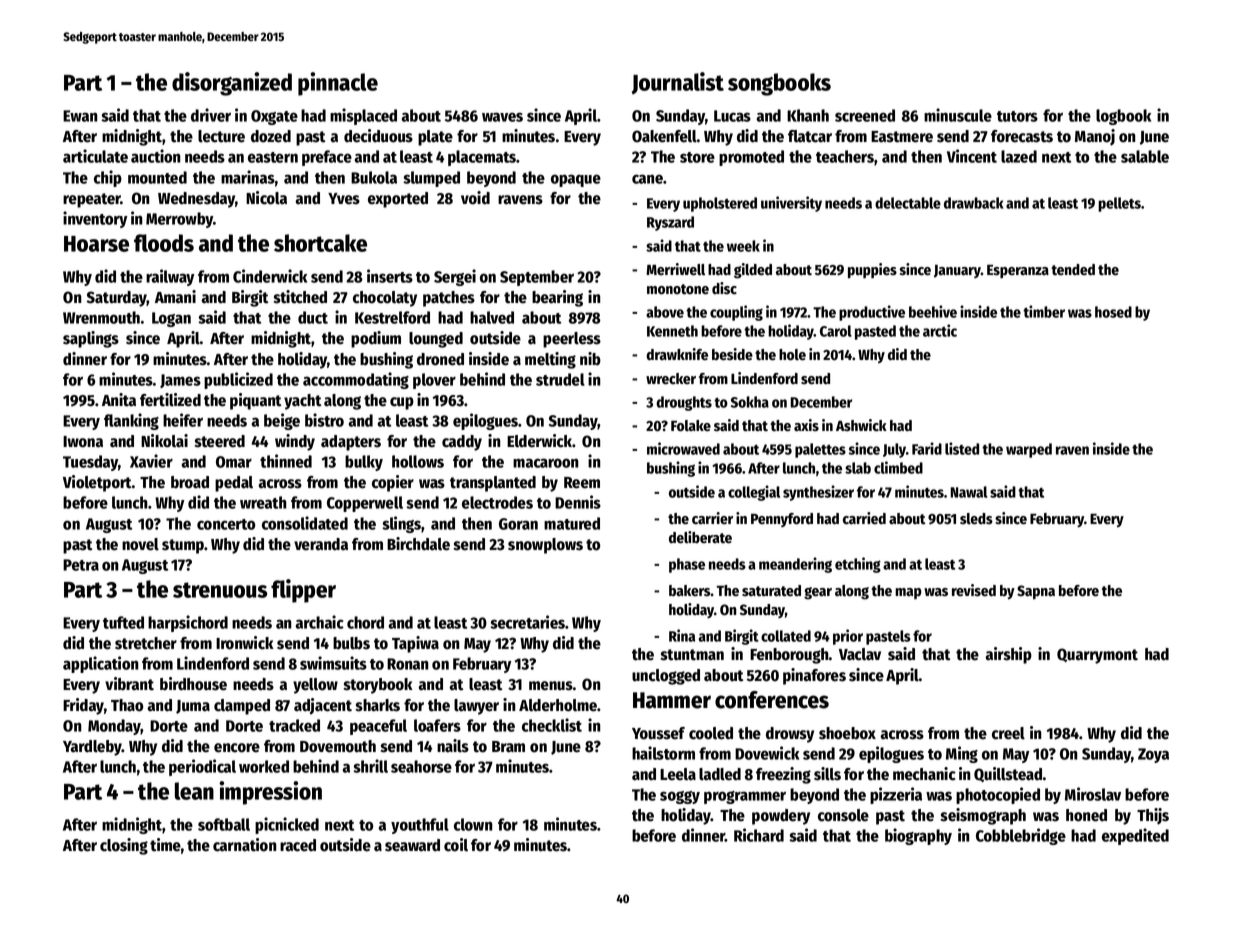 Image resolution: width=1233 pixels, height=952 pixels. What do you see at coordinates (80, 116) in the screenshot?
I see `Ewan` at bounding box center [80, 116].
